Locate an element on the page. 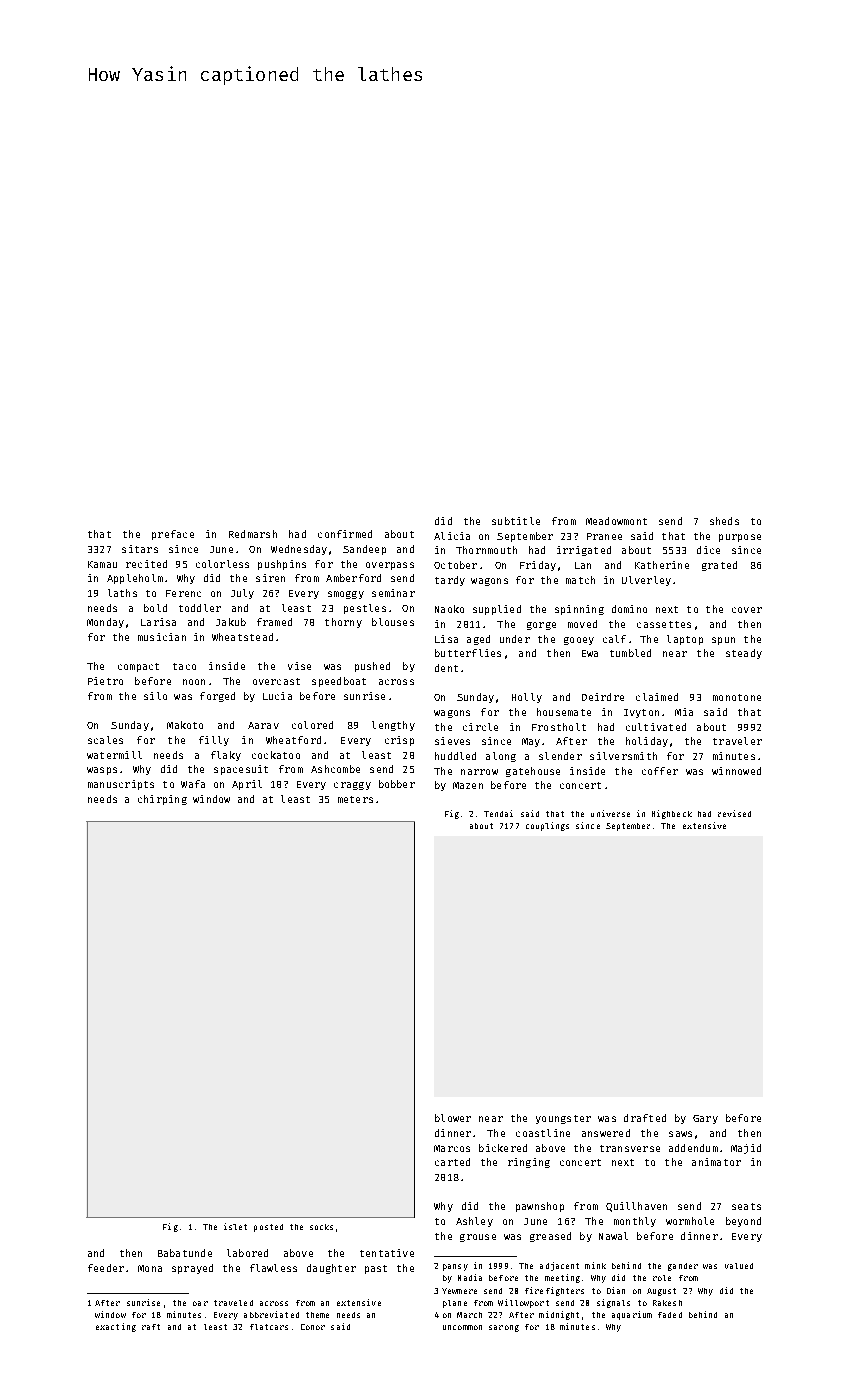 The image size is (849, 1400). sheds is located at coordinates (724, 521).
